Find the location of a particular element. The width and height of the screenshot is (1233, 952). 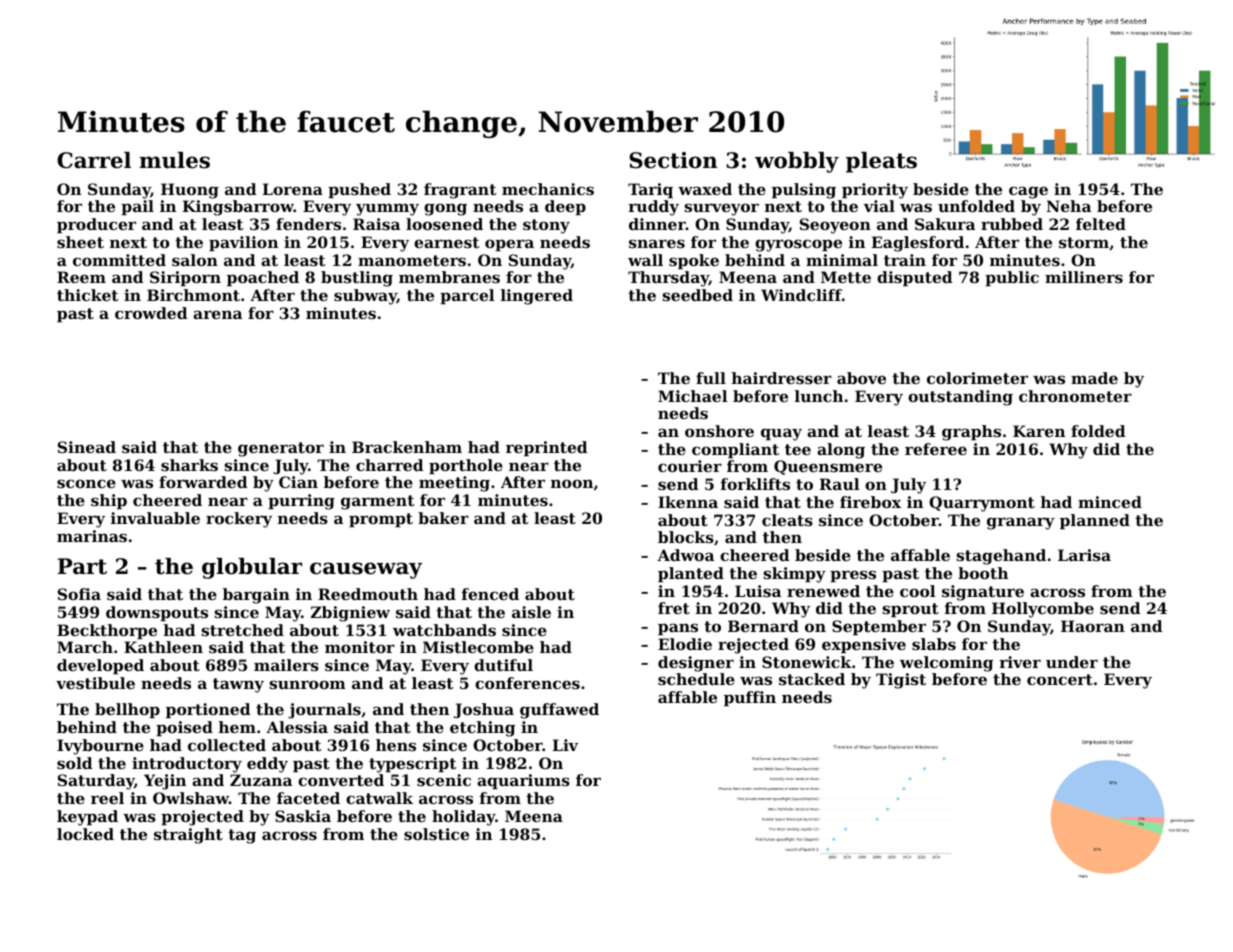

puffin is located at coordinates (750, 698).
